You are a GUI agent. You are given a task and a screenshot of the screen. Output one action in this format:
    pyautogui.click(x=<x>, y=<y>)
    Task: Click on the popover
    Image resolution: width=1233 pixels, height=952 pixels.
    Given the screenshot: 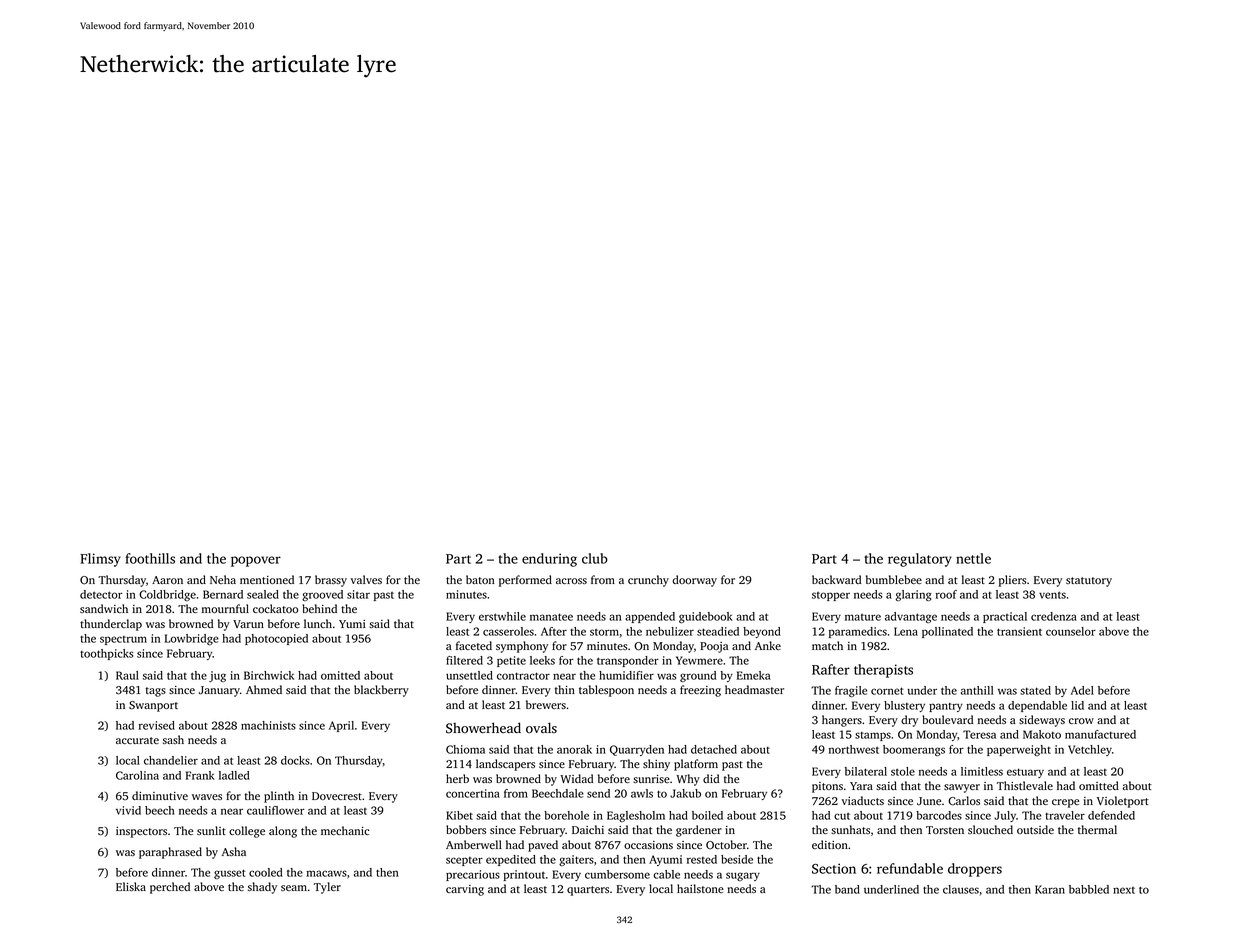 What is the action you would take?
    pyautogui.click(x=256, y=561)
